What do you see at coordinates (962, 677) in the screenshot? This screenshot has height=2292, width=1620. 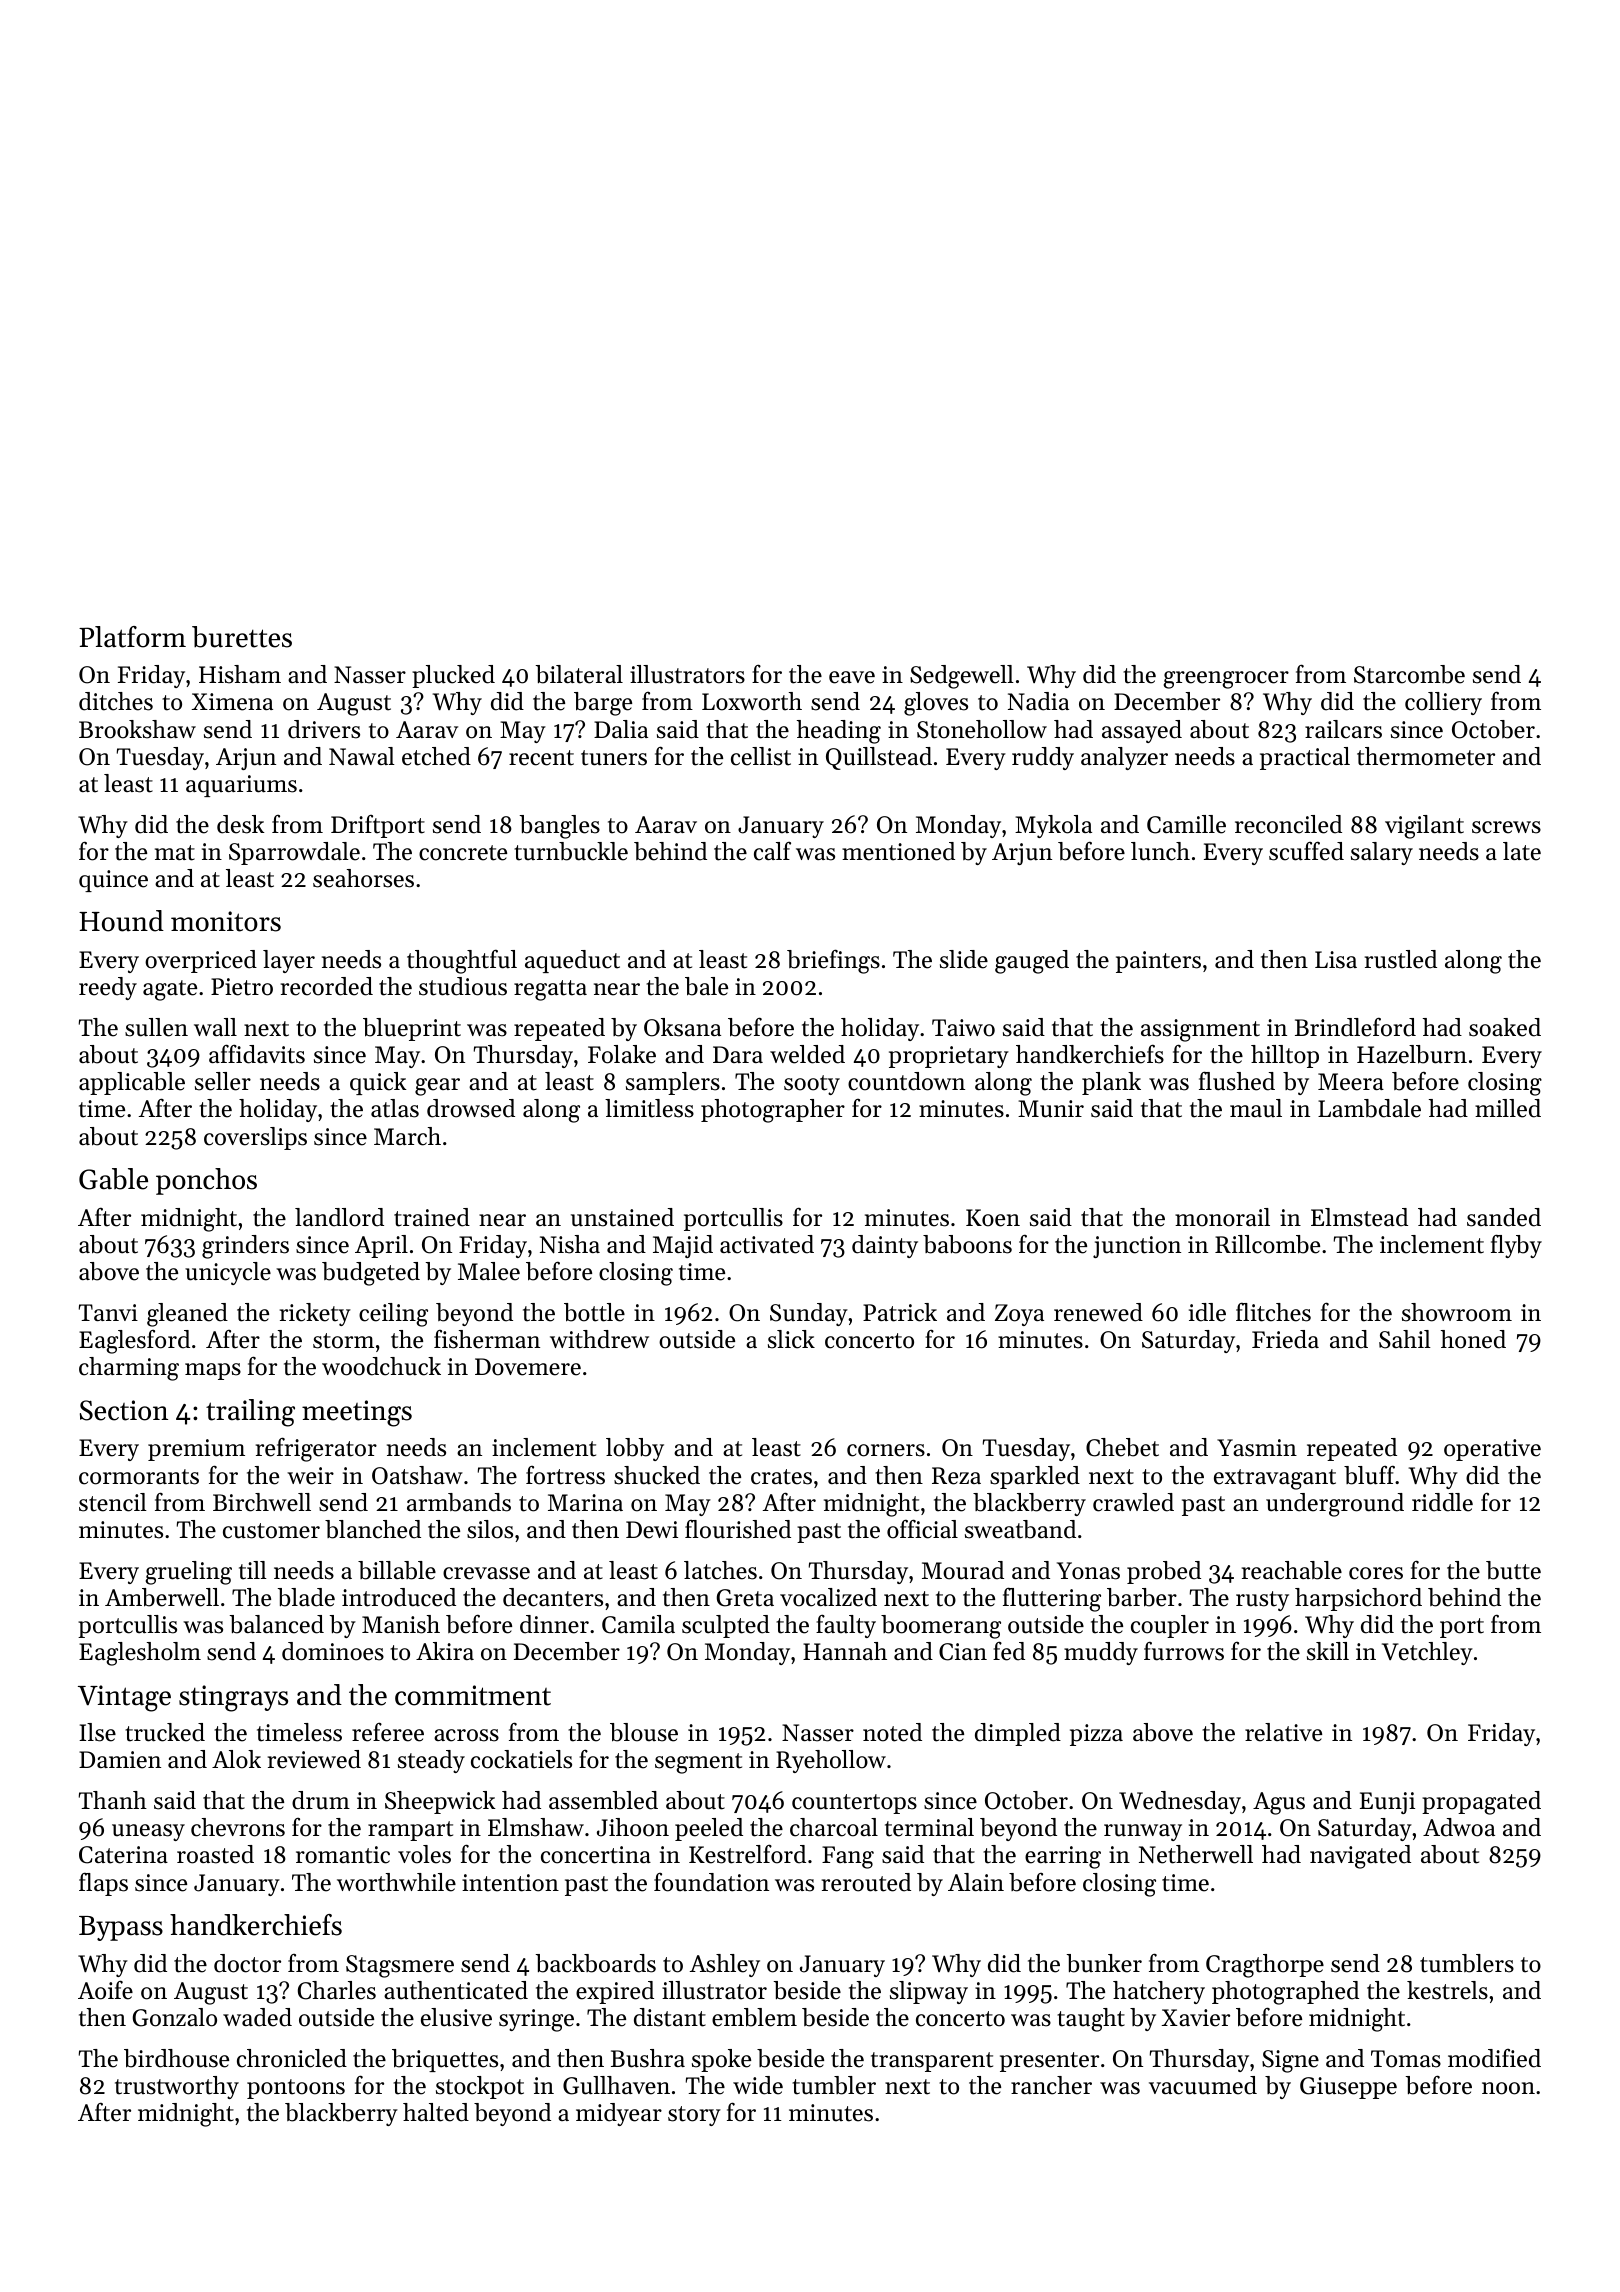 I see `Sedgewell` at bounding box center [962, 677].
